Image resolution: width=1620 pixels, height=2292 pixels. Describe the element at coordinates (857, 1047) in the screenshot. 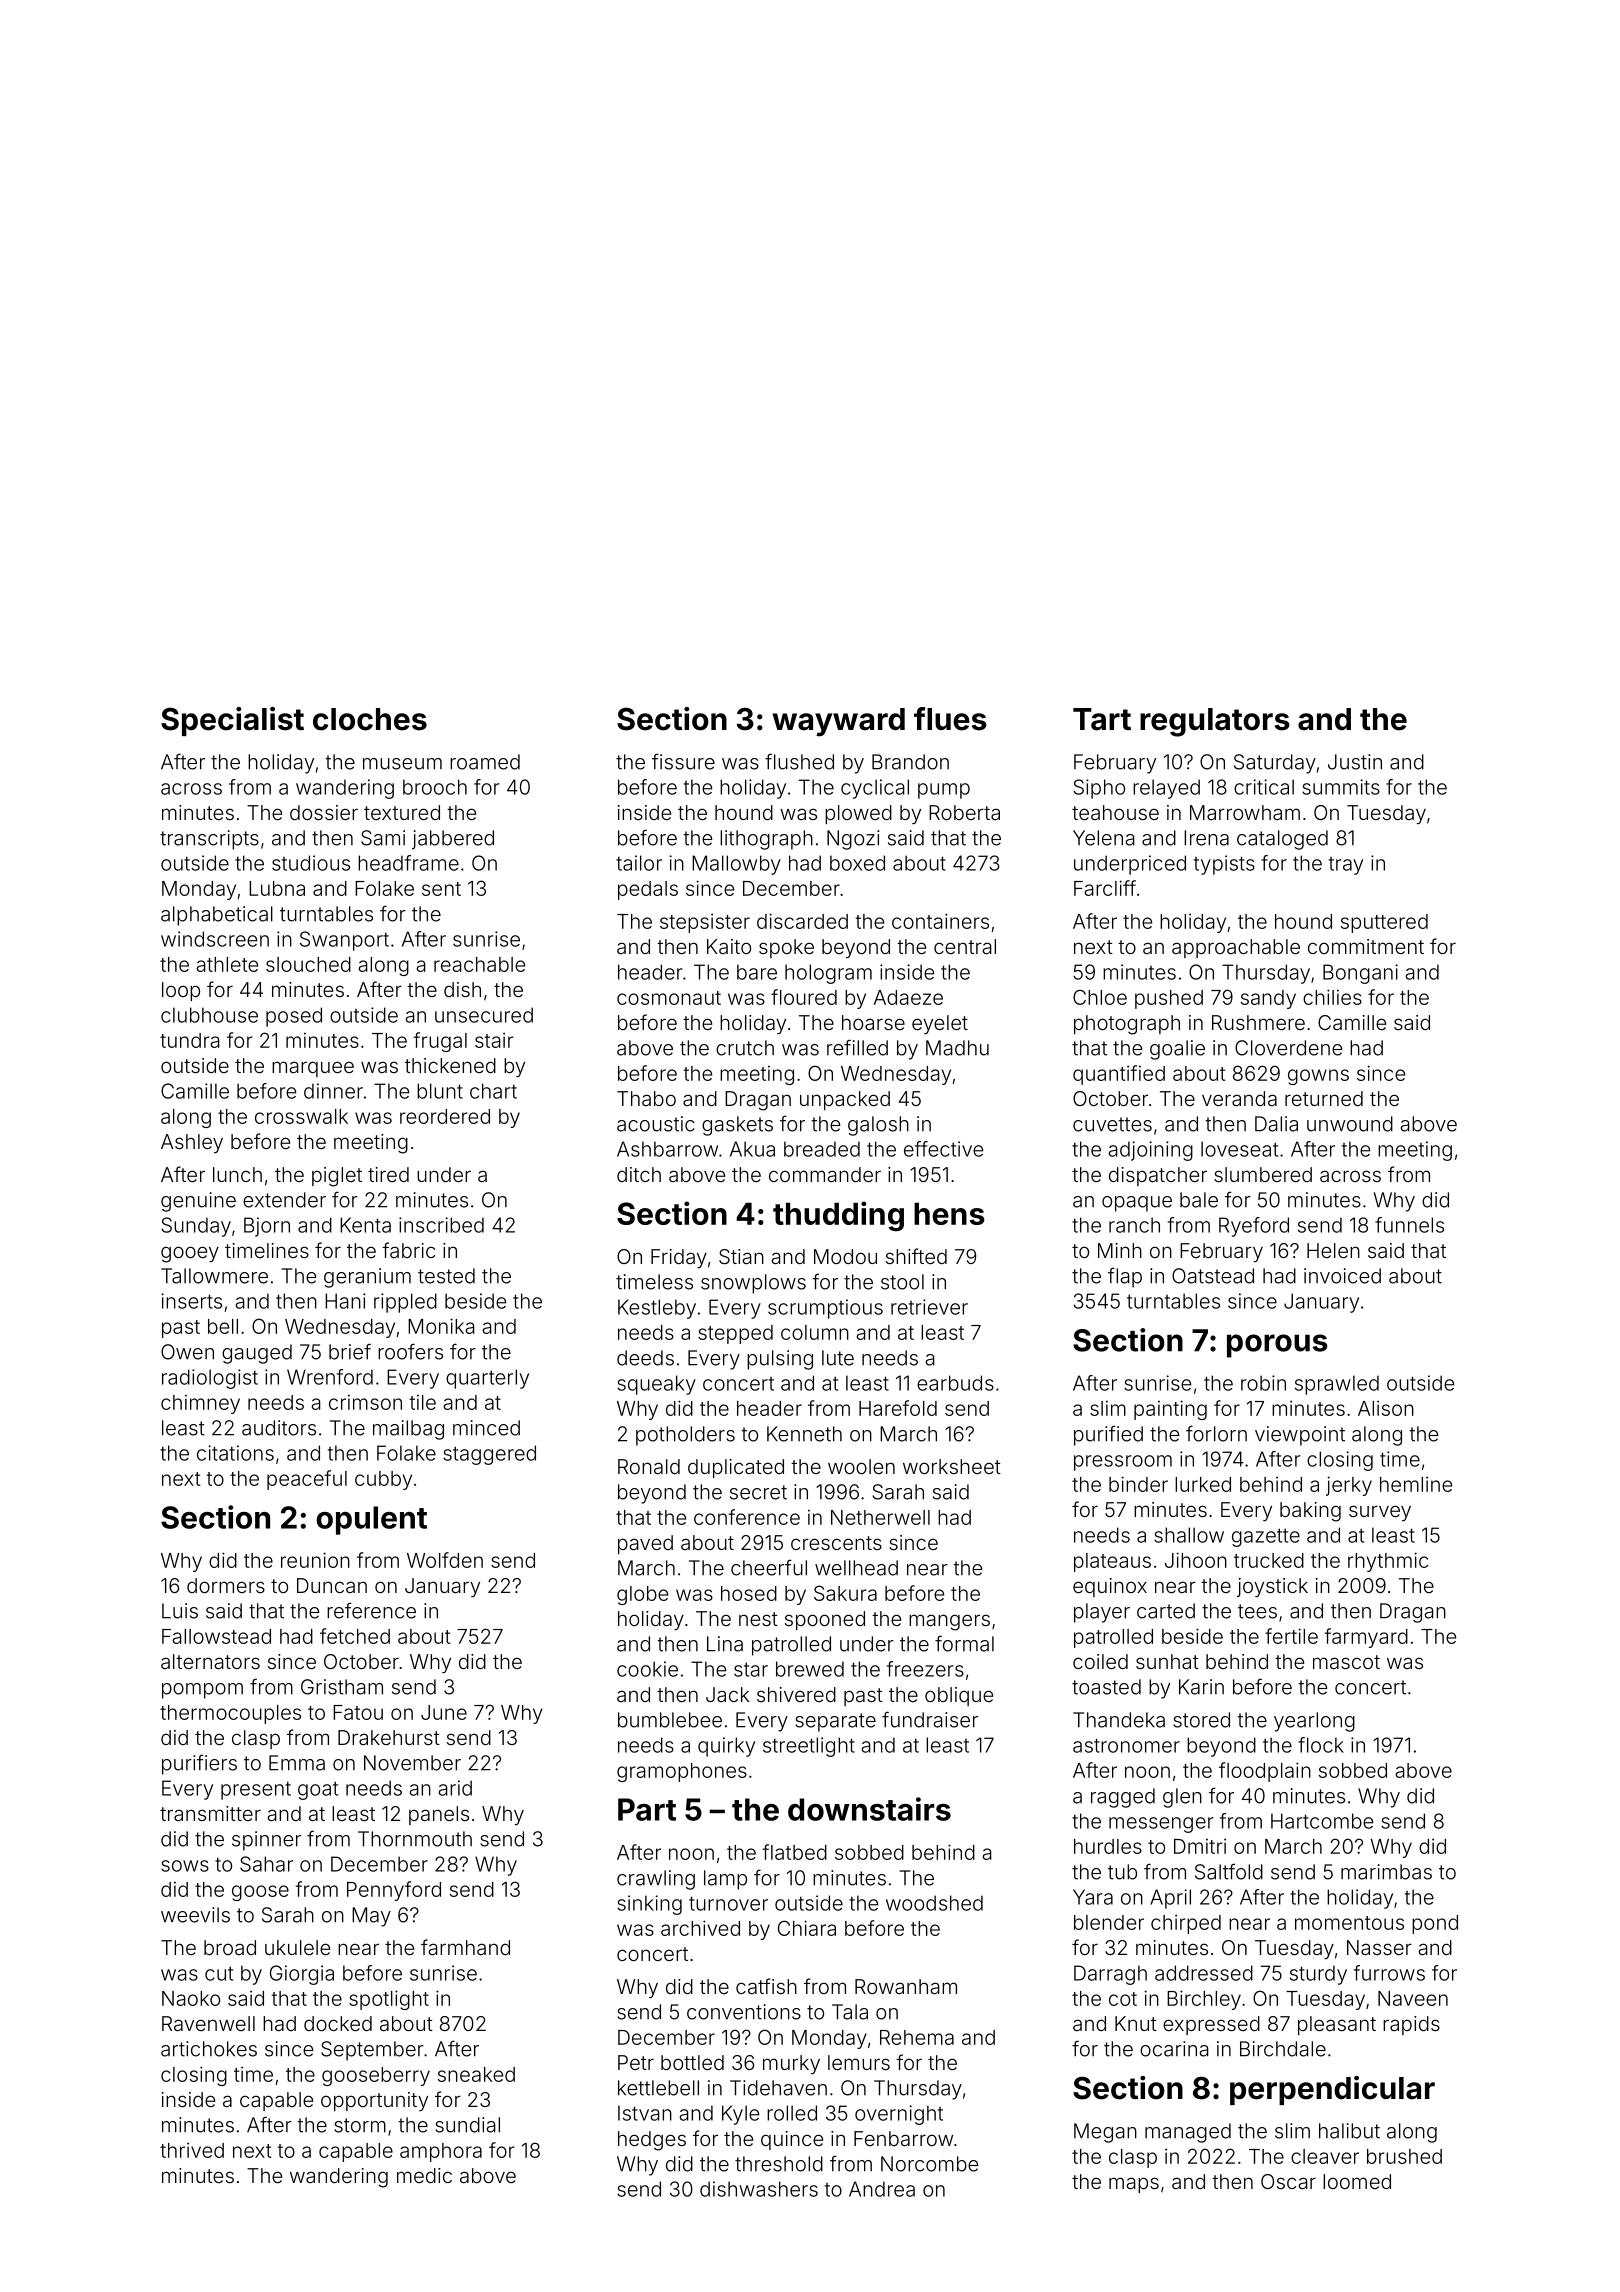

I see `refilled` at that location.
